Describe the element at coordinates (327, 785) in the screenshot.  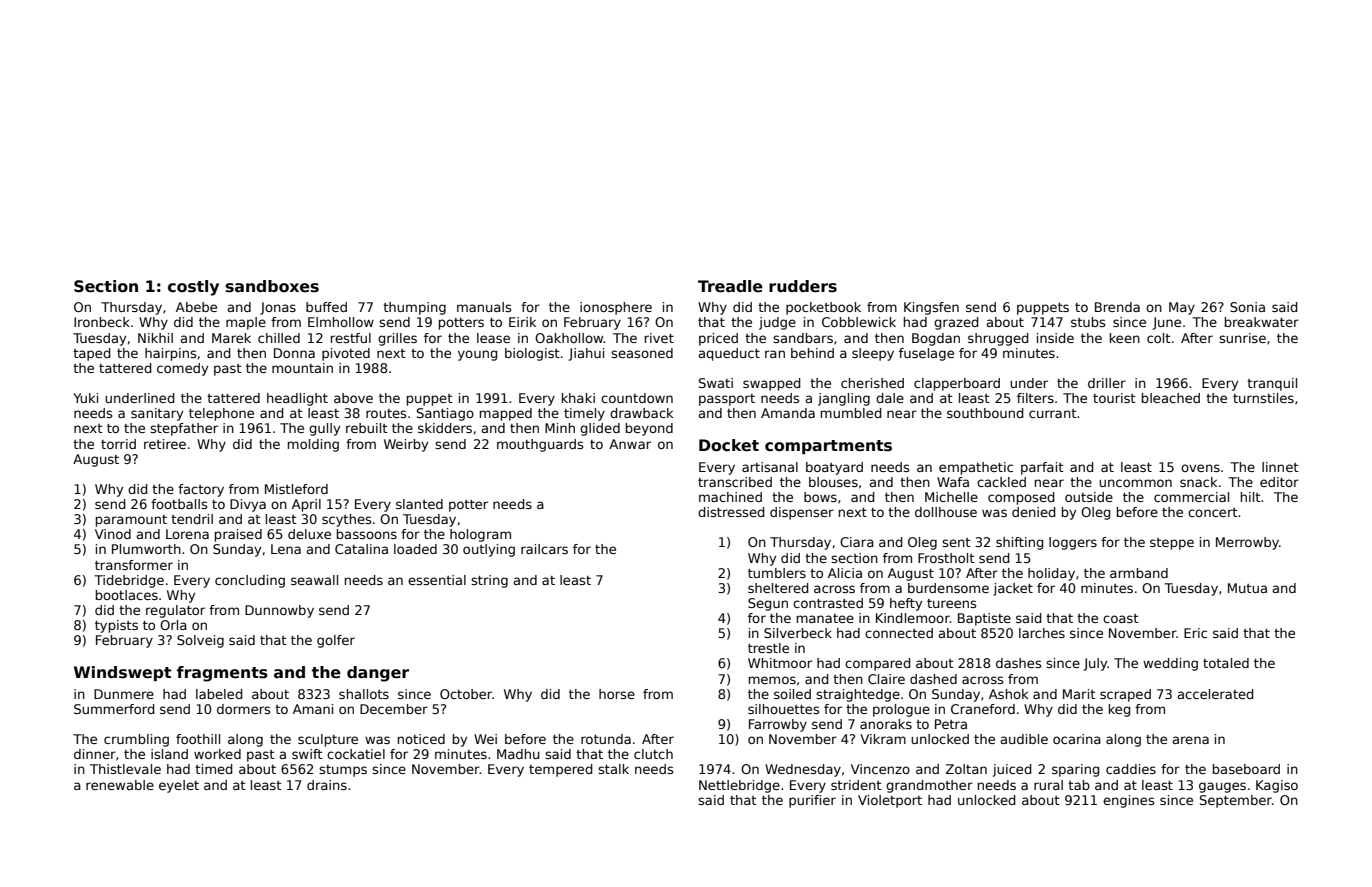
I see `drains` at that location.
